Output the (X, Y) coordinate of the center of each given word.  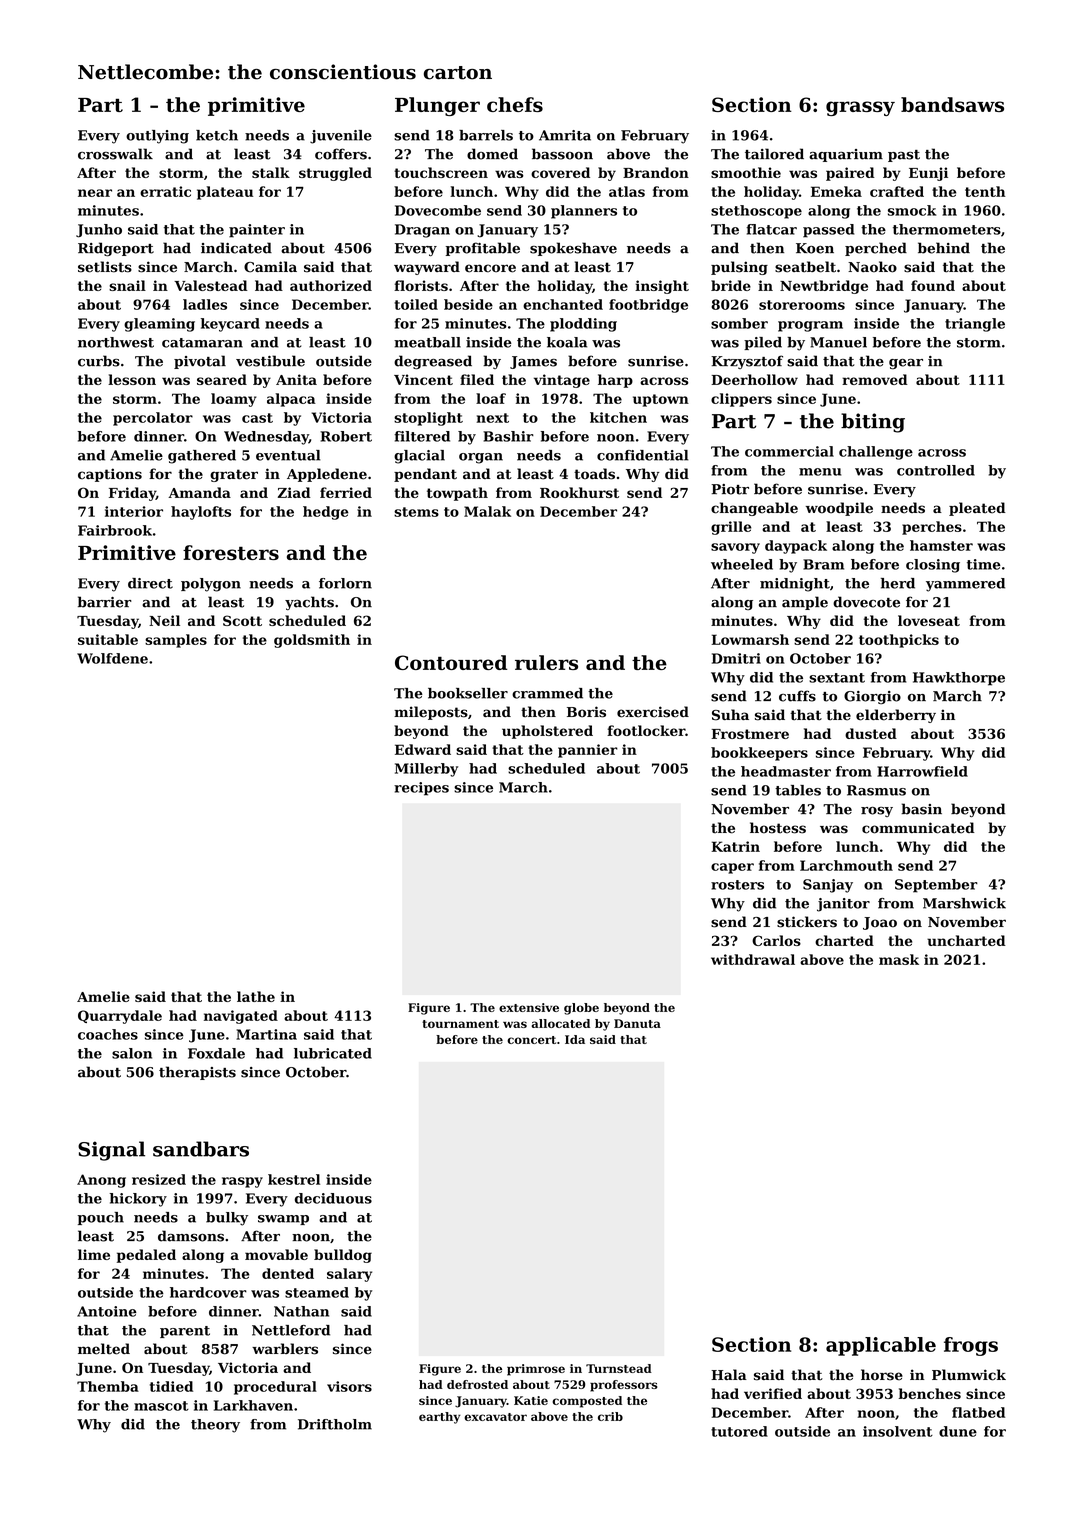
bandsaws (952, 104)
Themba (108, 1386)
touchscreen (441, 172)
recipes (421, 789)
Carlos (776, 940)
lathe (256, 996)
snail (127, 285)
